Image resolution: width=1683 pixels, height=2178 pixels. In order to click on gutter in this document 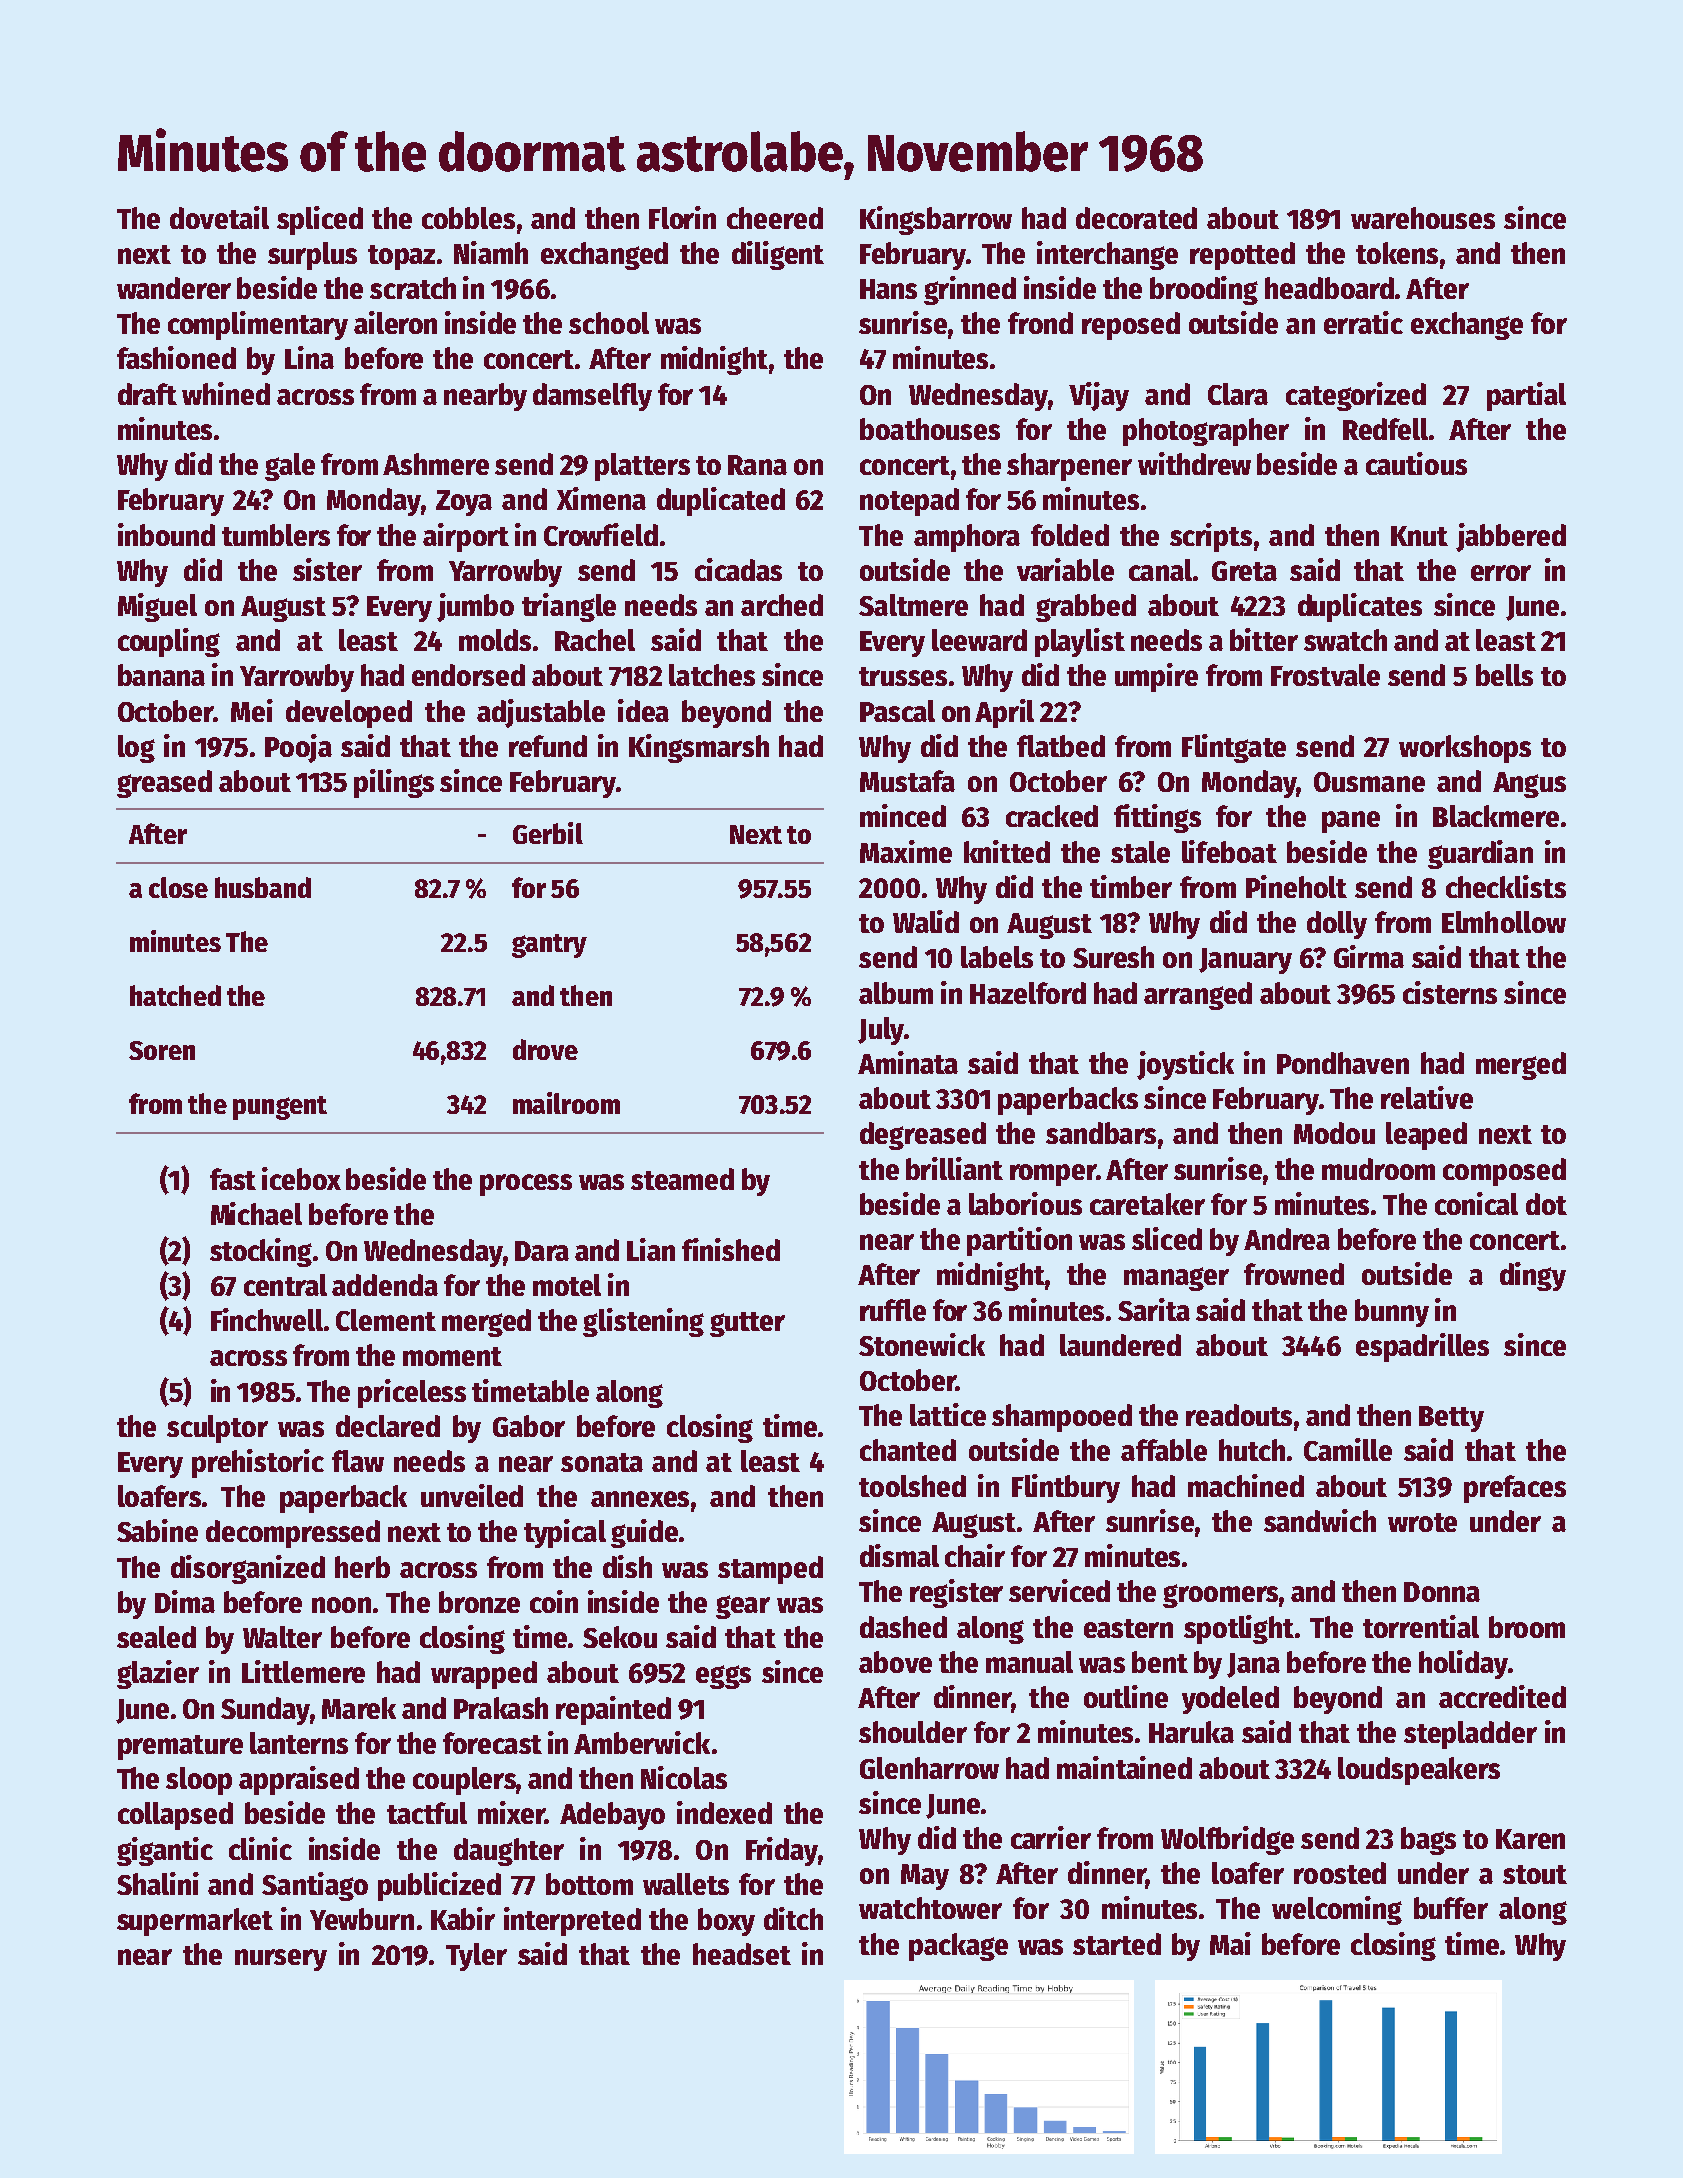, I will do `click(747, 1324)`.
